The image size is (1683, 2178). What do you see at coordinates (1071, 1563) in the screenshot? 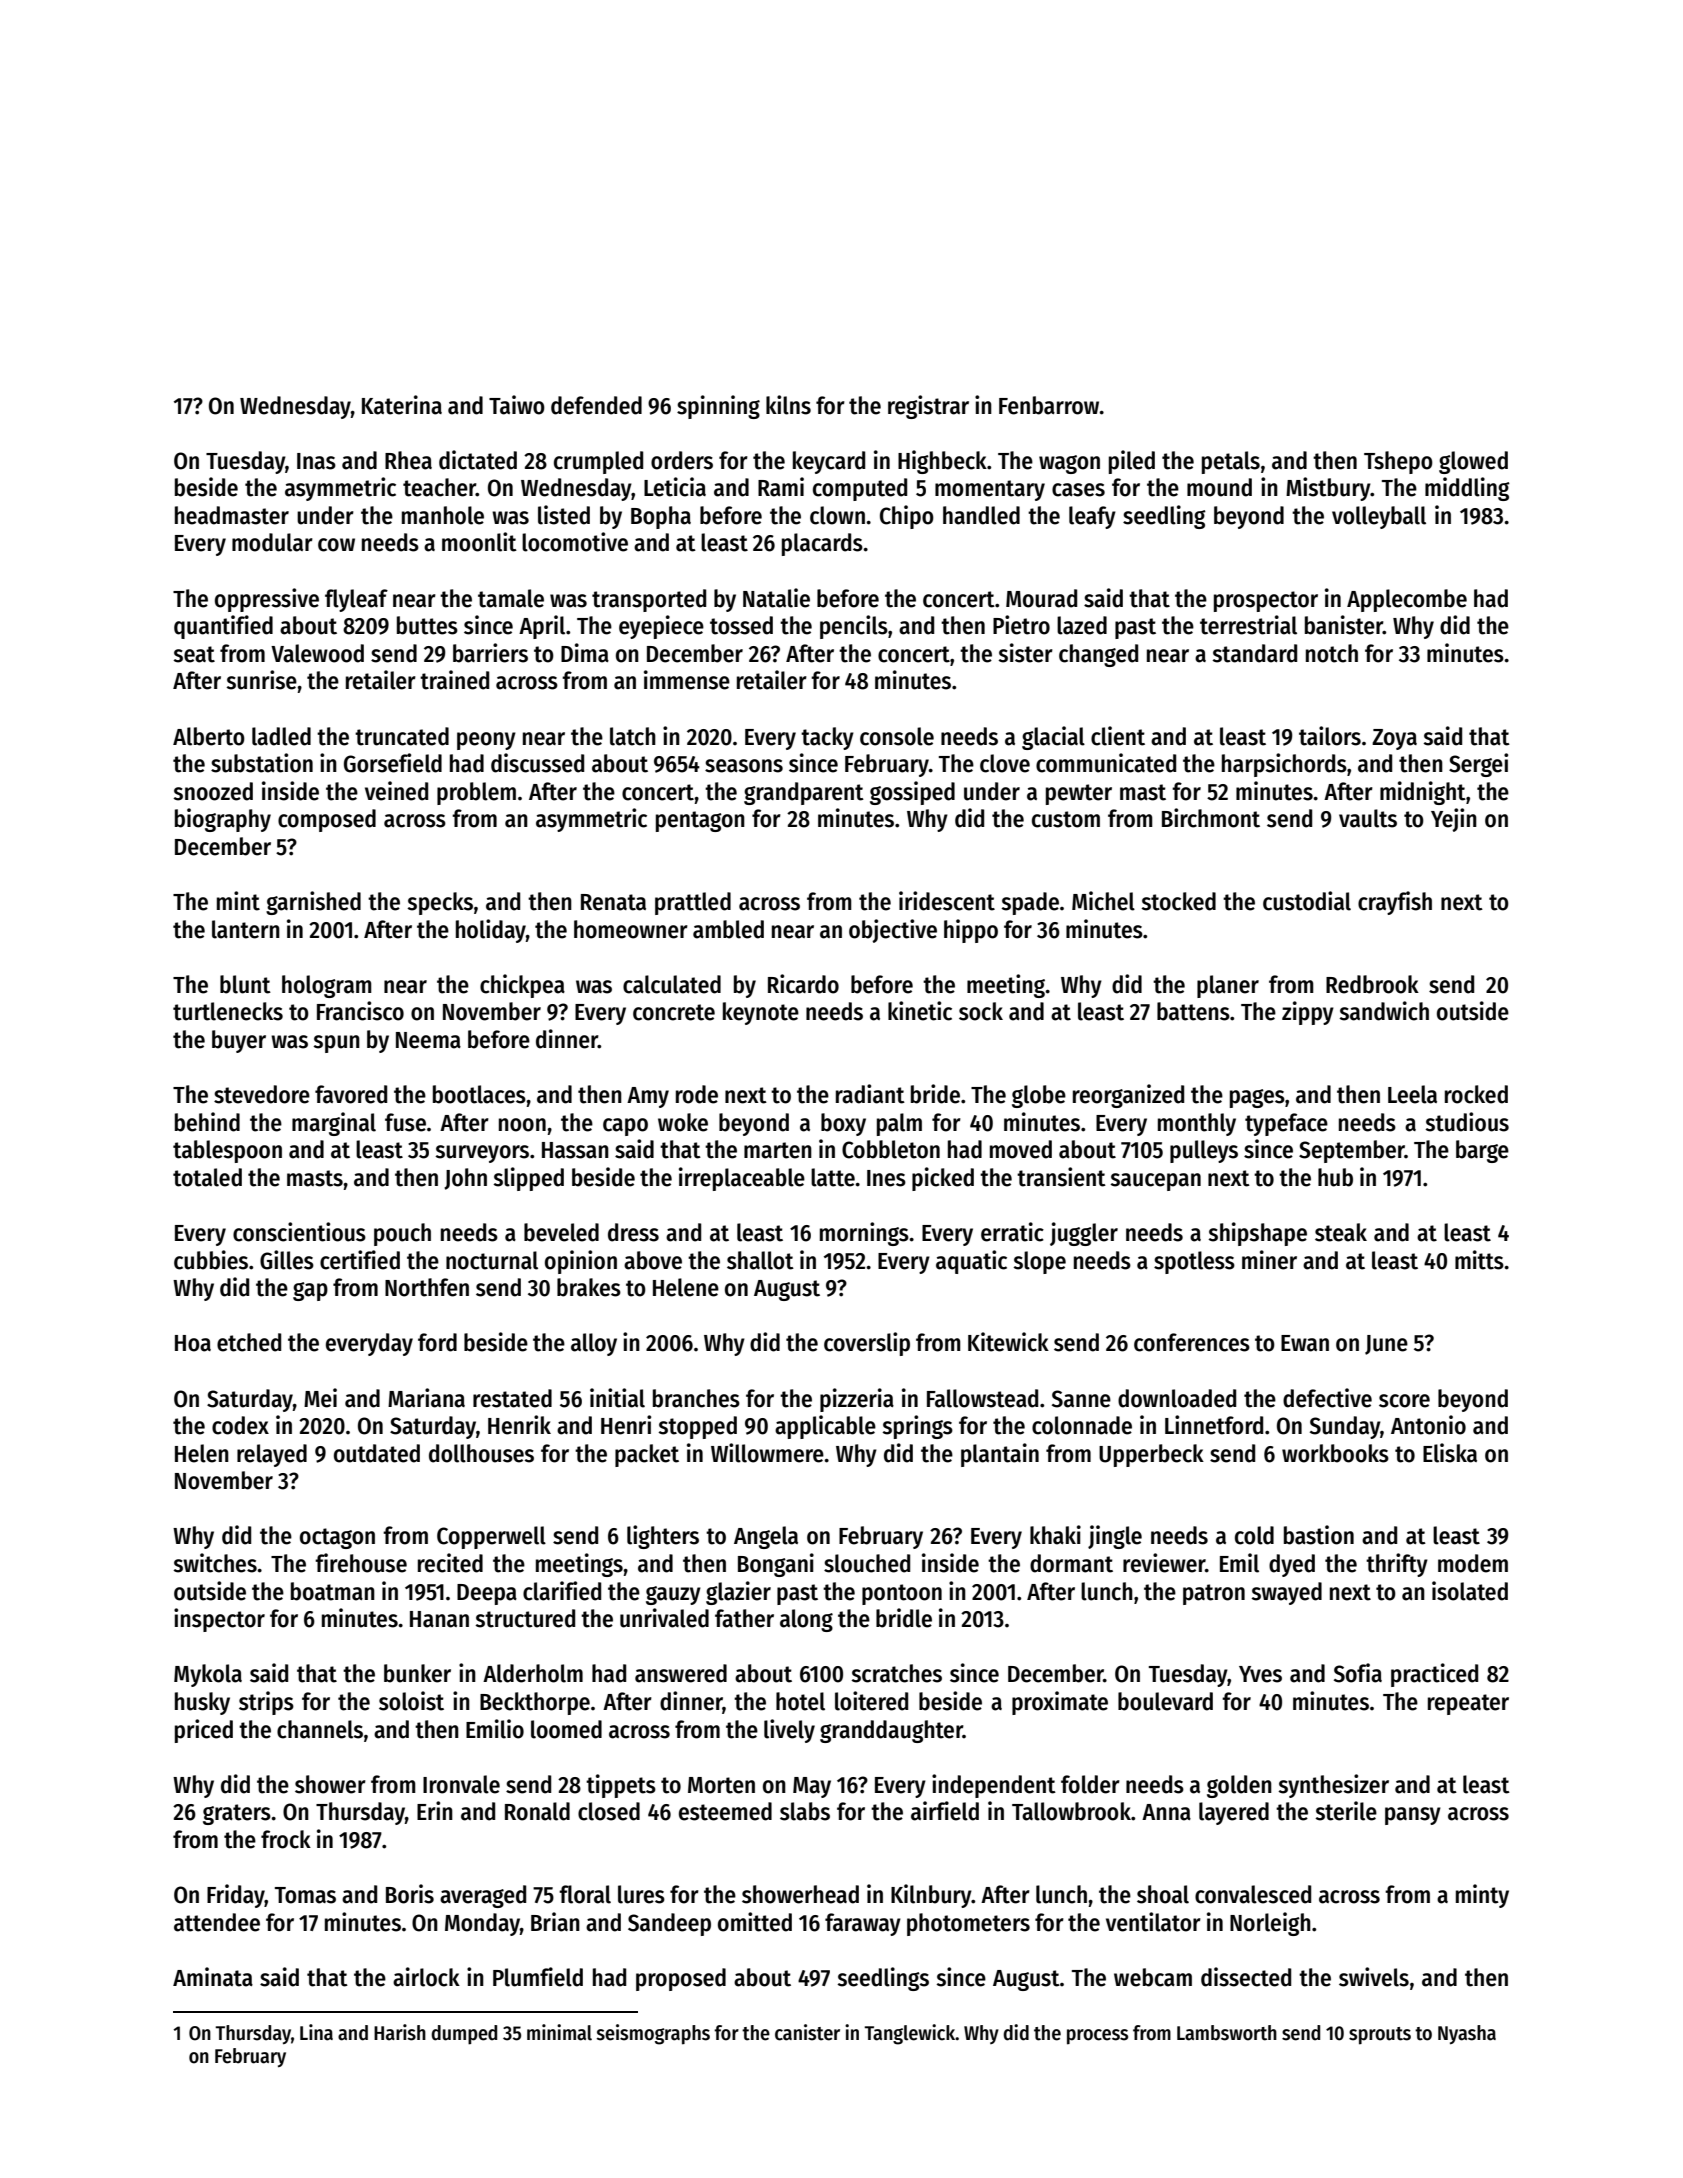
I see `dormant` at bounding box center [1071, 1563].
